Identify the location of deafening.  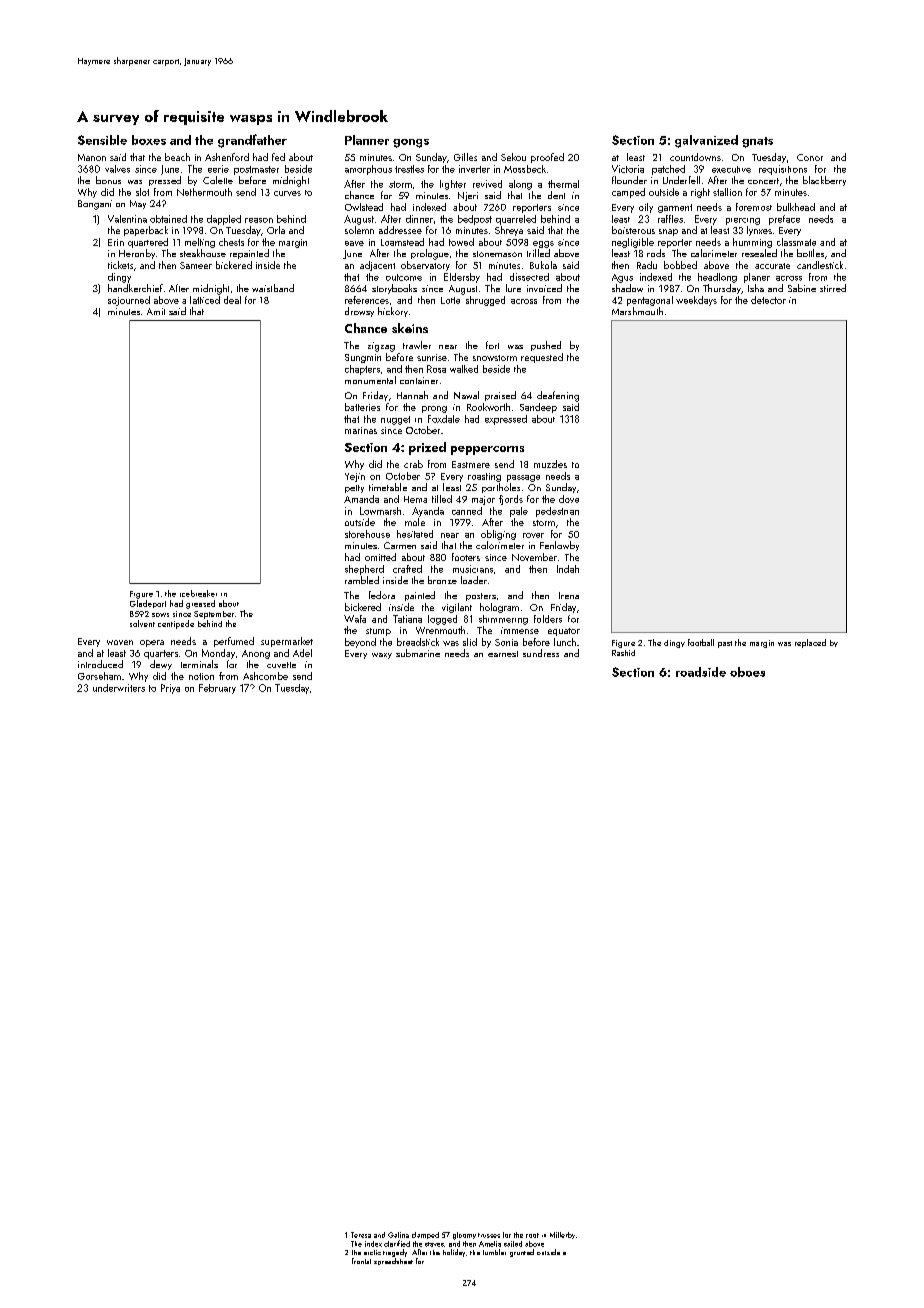
(558, 396).
